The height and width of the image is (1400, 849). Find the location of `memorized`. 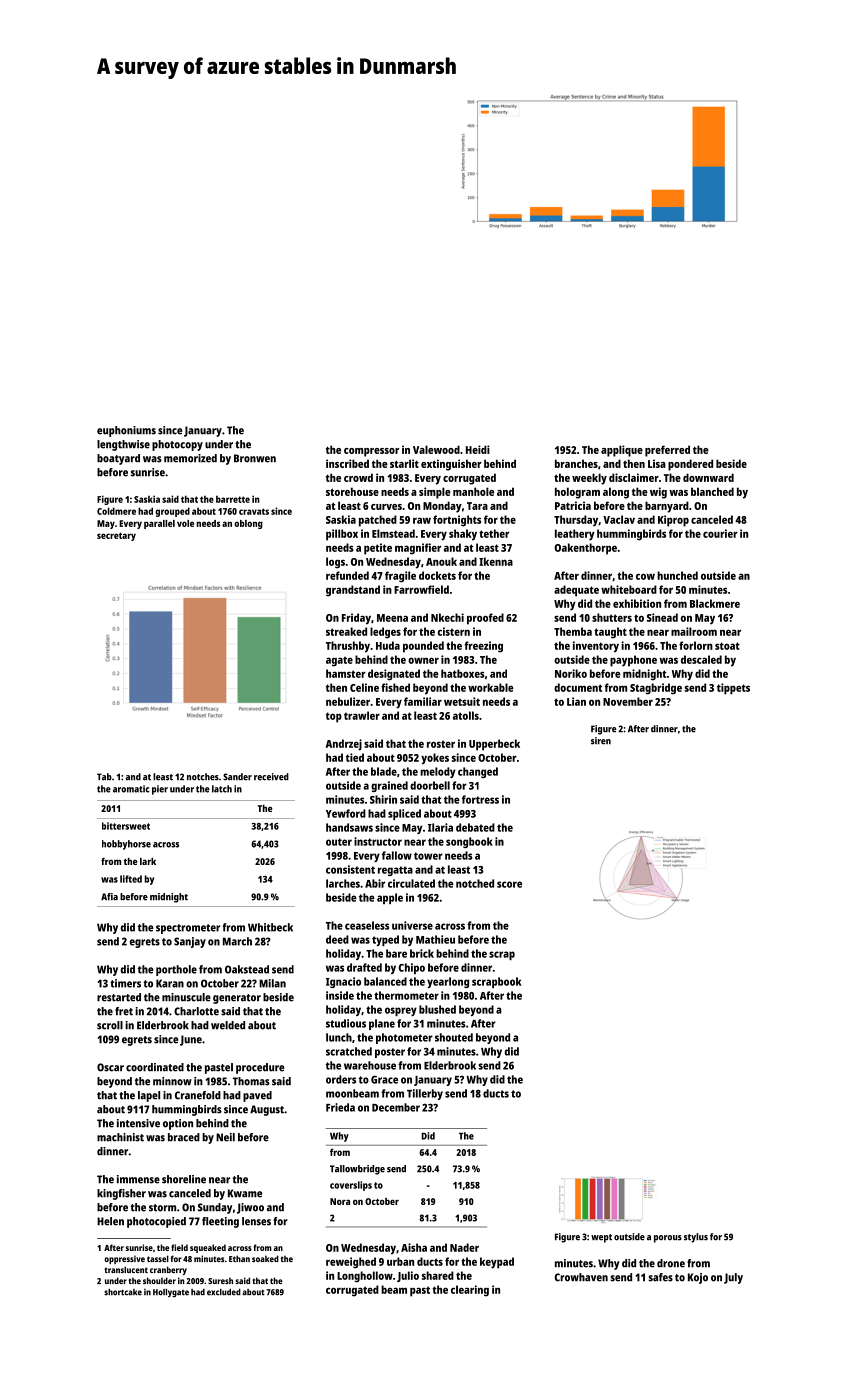

memorized is located at coordinates (190, 458).
